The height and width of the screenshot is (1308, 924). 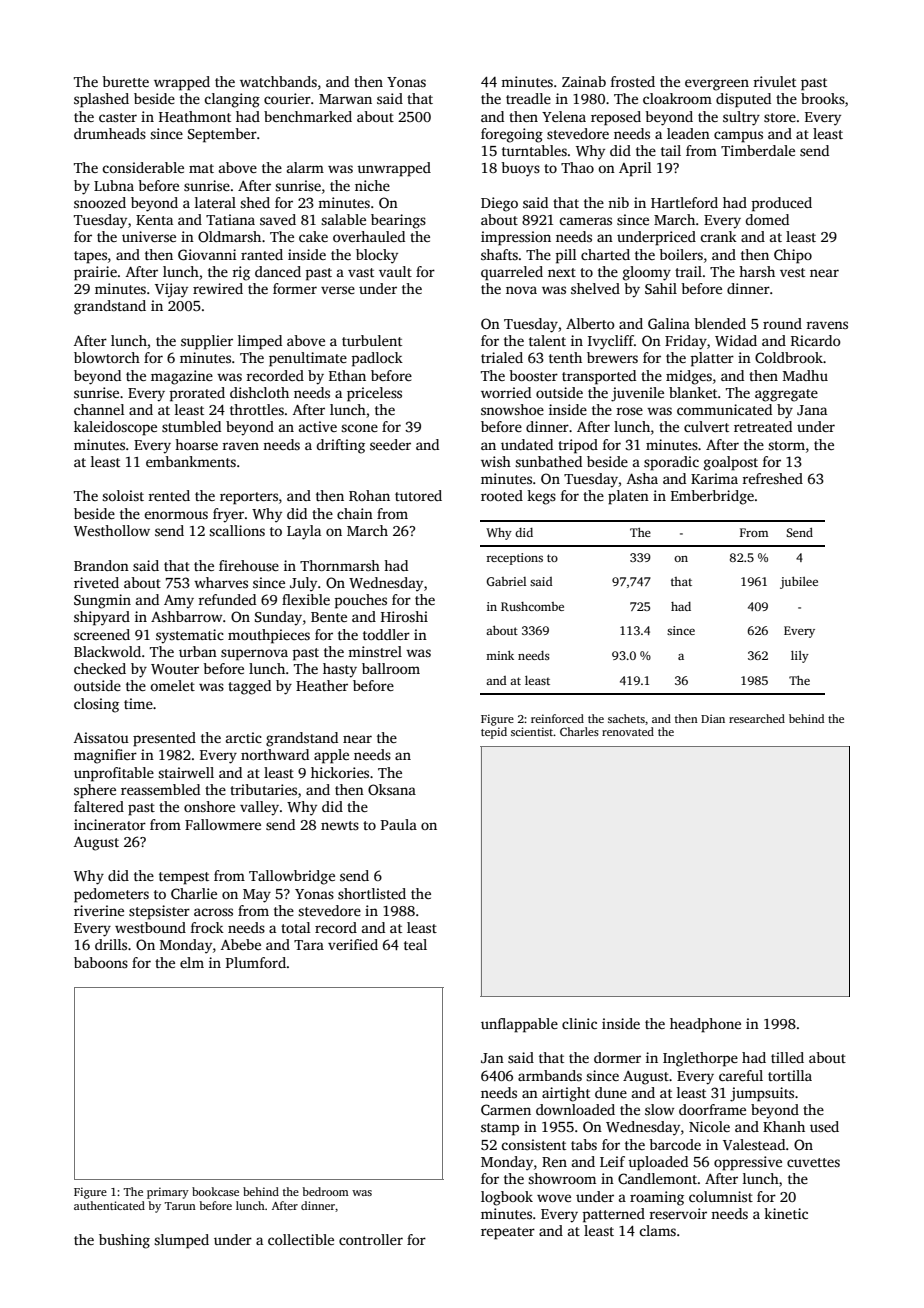 I want to click on shortlisted, so click(x=372, y=893).
